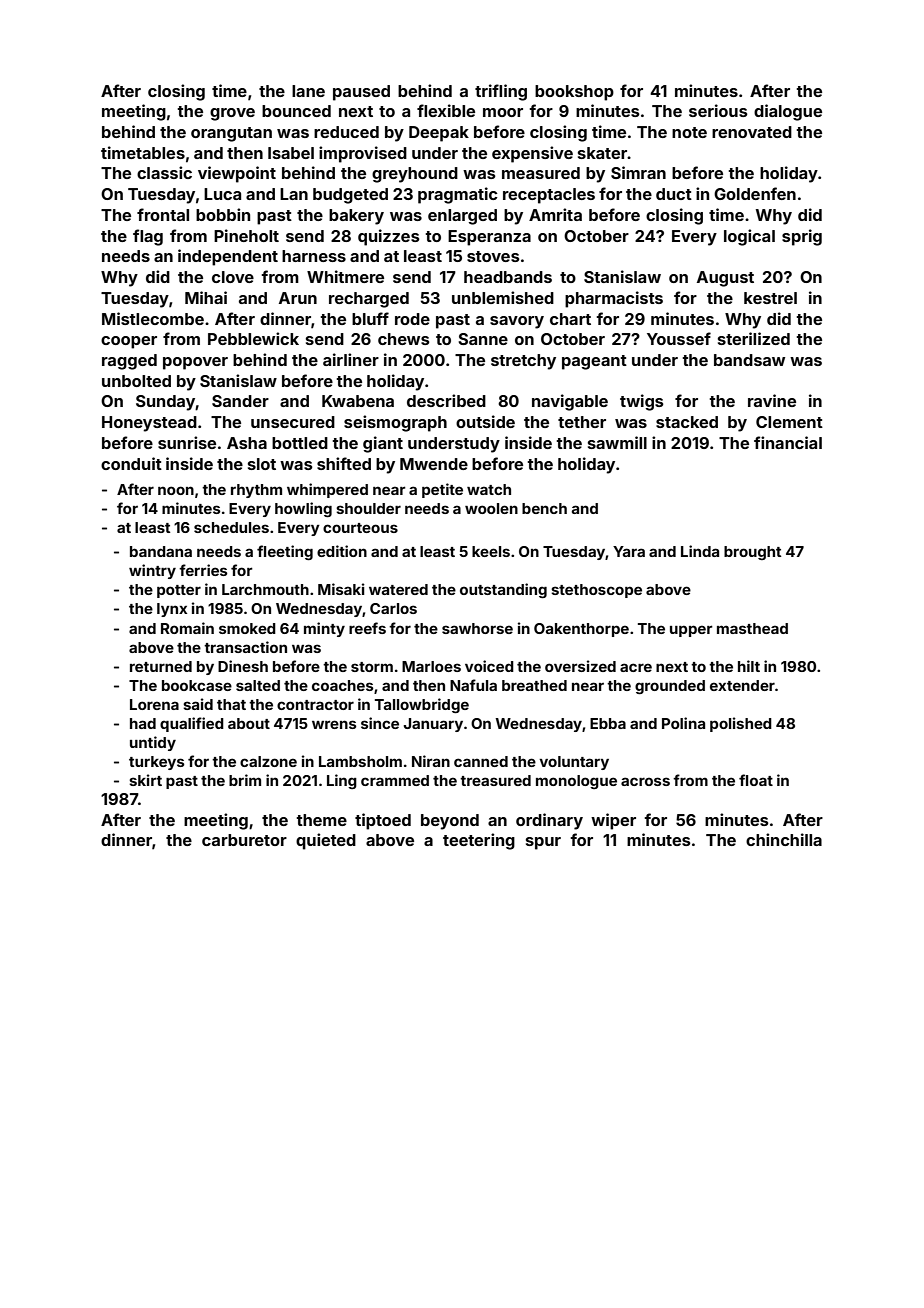 This document has height=1308, width=924. Describe the element at coordinates (508, 277) in the document. I see `headbands` at that location.
